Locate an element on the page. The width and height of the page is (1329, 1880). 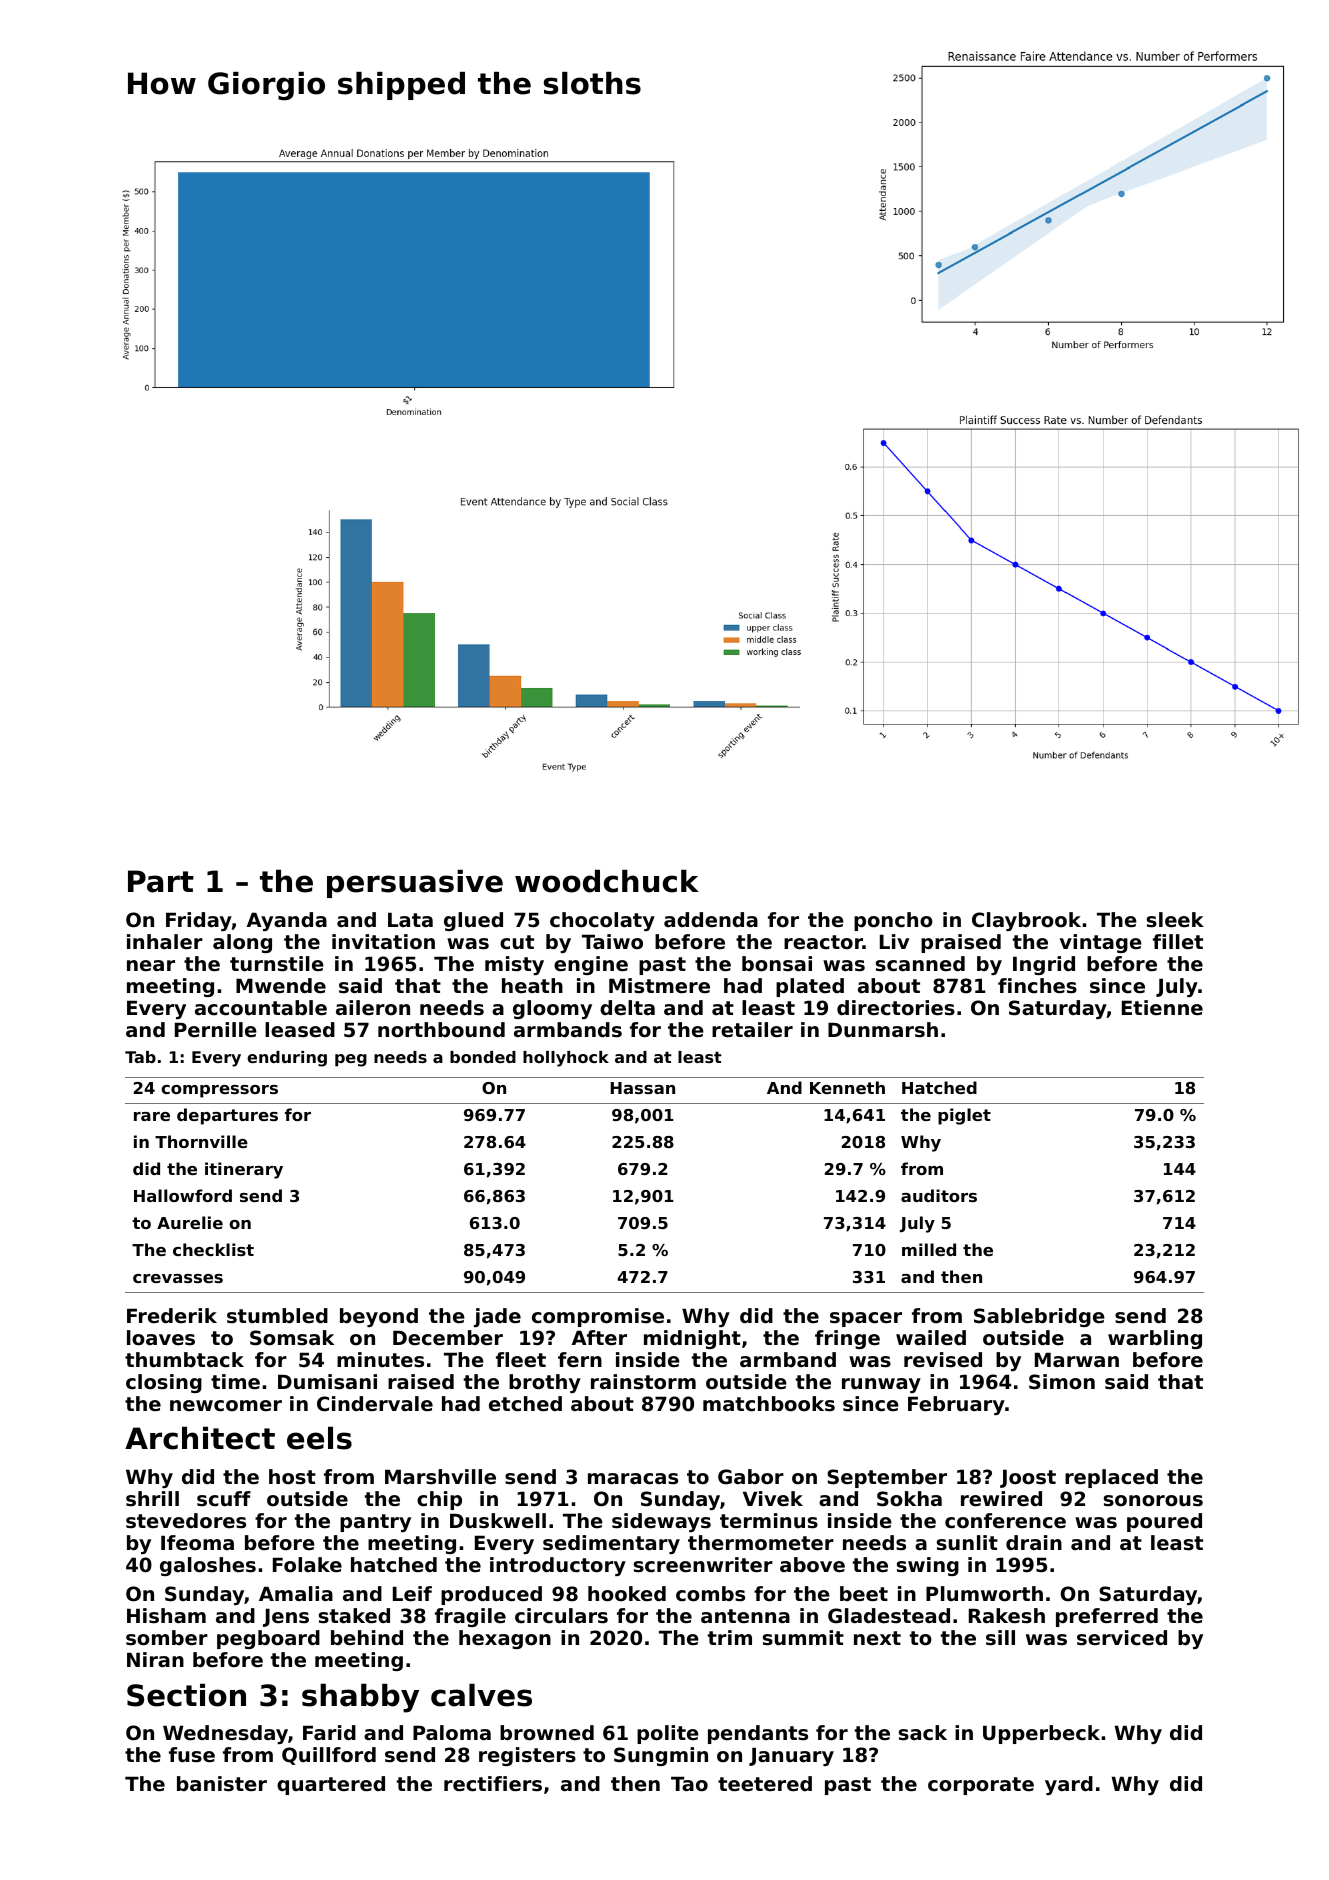
Pernille is located at coordinates (216, 1030).
